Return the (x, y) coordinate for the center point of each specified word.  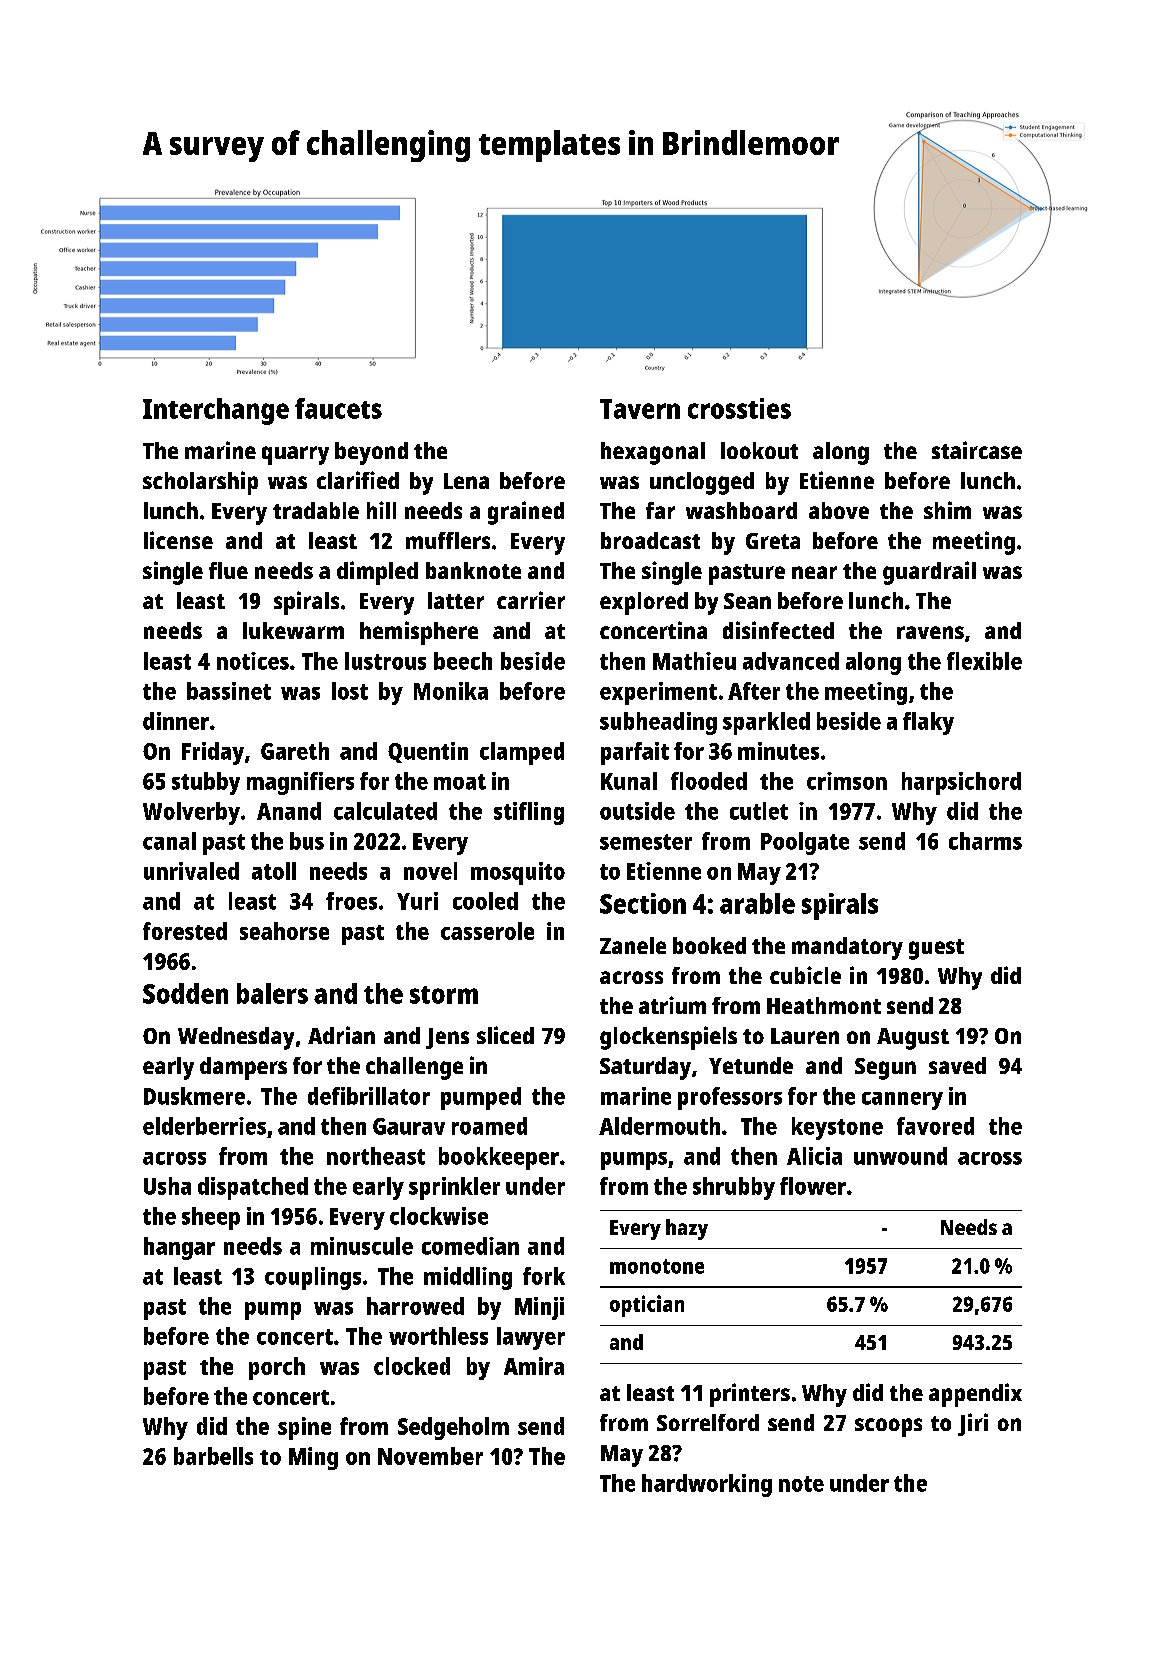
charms (985, 841)
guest (936, 949)
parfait (635, 753)
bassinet (229, 691)
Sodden (185, 993)
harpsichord (961, 783)
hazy (687, 1229)
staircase (977, 450)
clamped (522, 753)
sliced (505, 1035)
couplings (313, 1278)
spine (304, 1428)
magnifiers (300, 783)
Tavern (640, 409)
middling (468, 1278)
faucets (338, 408)
